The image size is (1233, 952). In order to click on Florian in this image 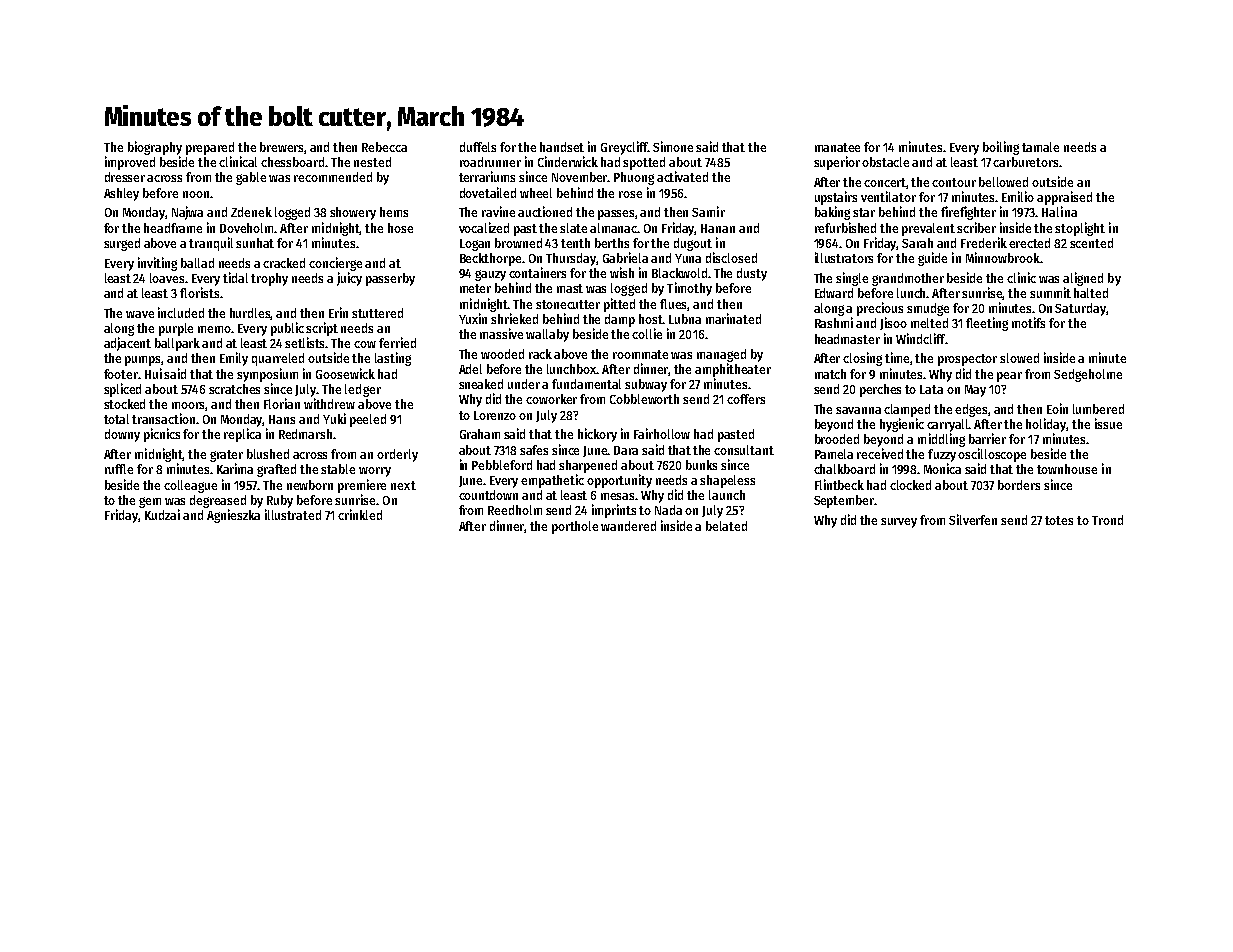, I will do `click(282, 403)`.
